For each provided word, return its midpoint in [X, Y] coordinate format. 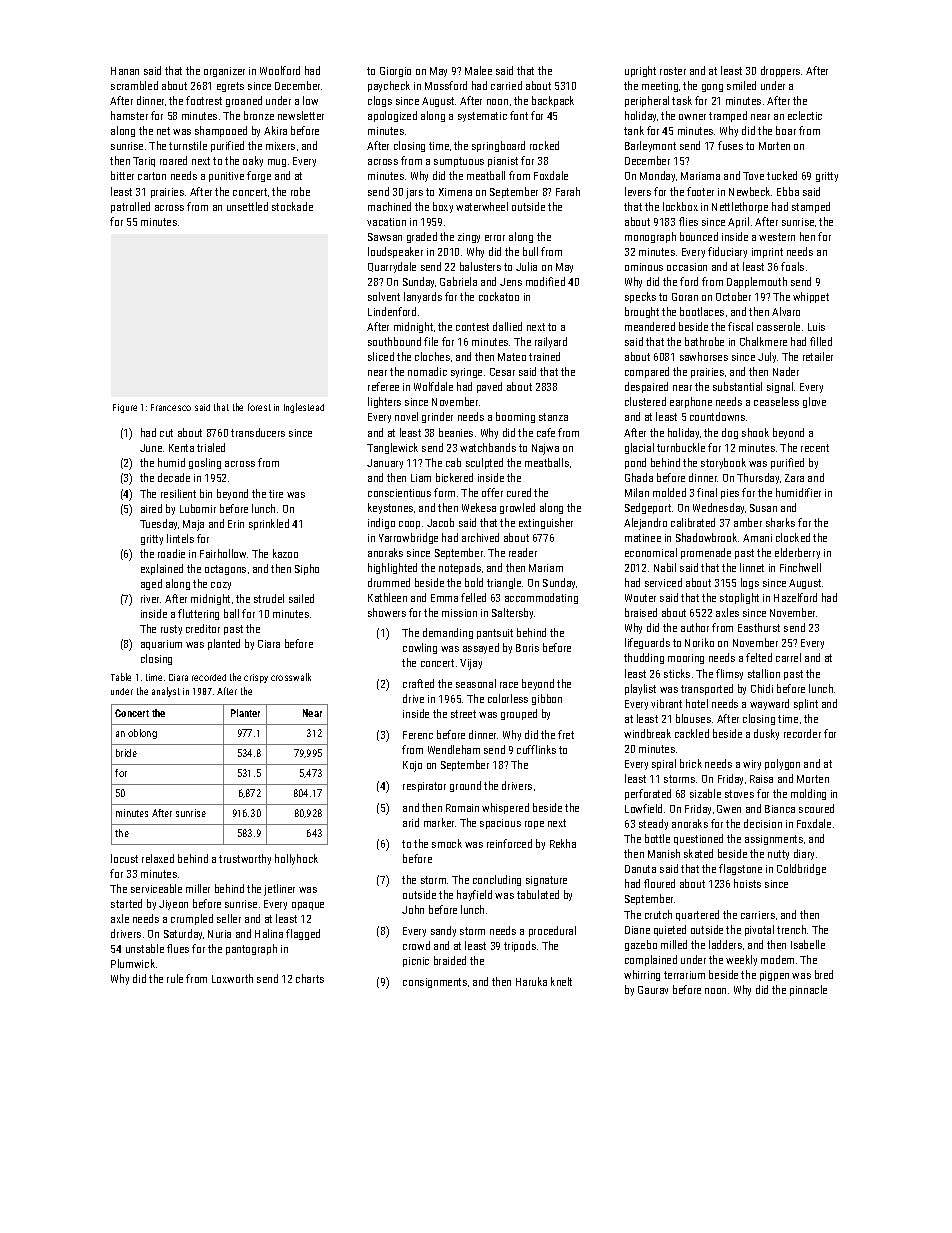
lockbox [680, 206]
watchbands [488, 447]
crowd [416, 945]
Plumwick [133, 963]
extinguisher [546, 523]
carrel [788, 657]
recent [815, 448]
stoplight [739, 598]
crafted [418, 683]
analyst [166, 692]
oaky [253, 161]
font [519, 115]
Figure [125, 408]
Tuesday [158, 524]
